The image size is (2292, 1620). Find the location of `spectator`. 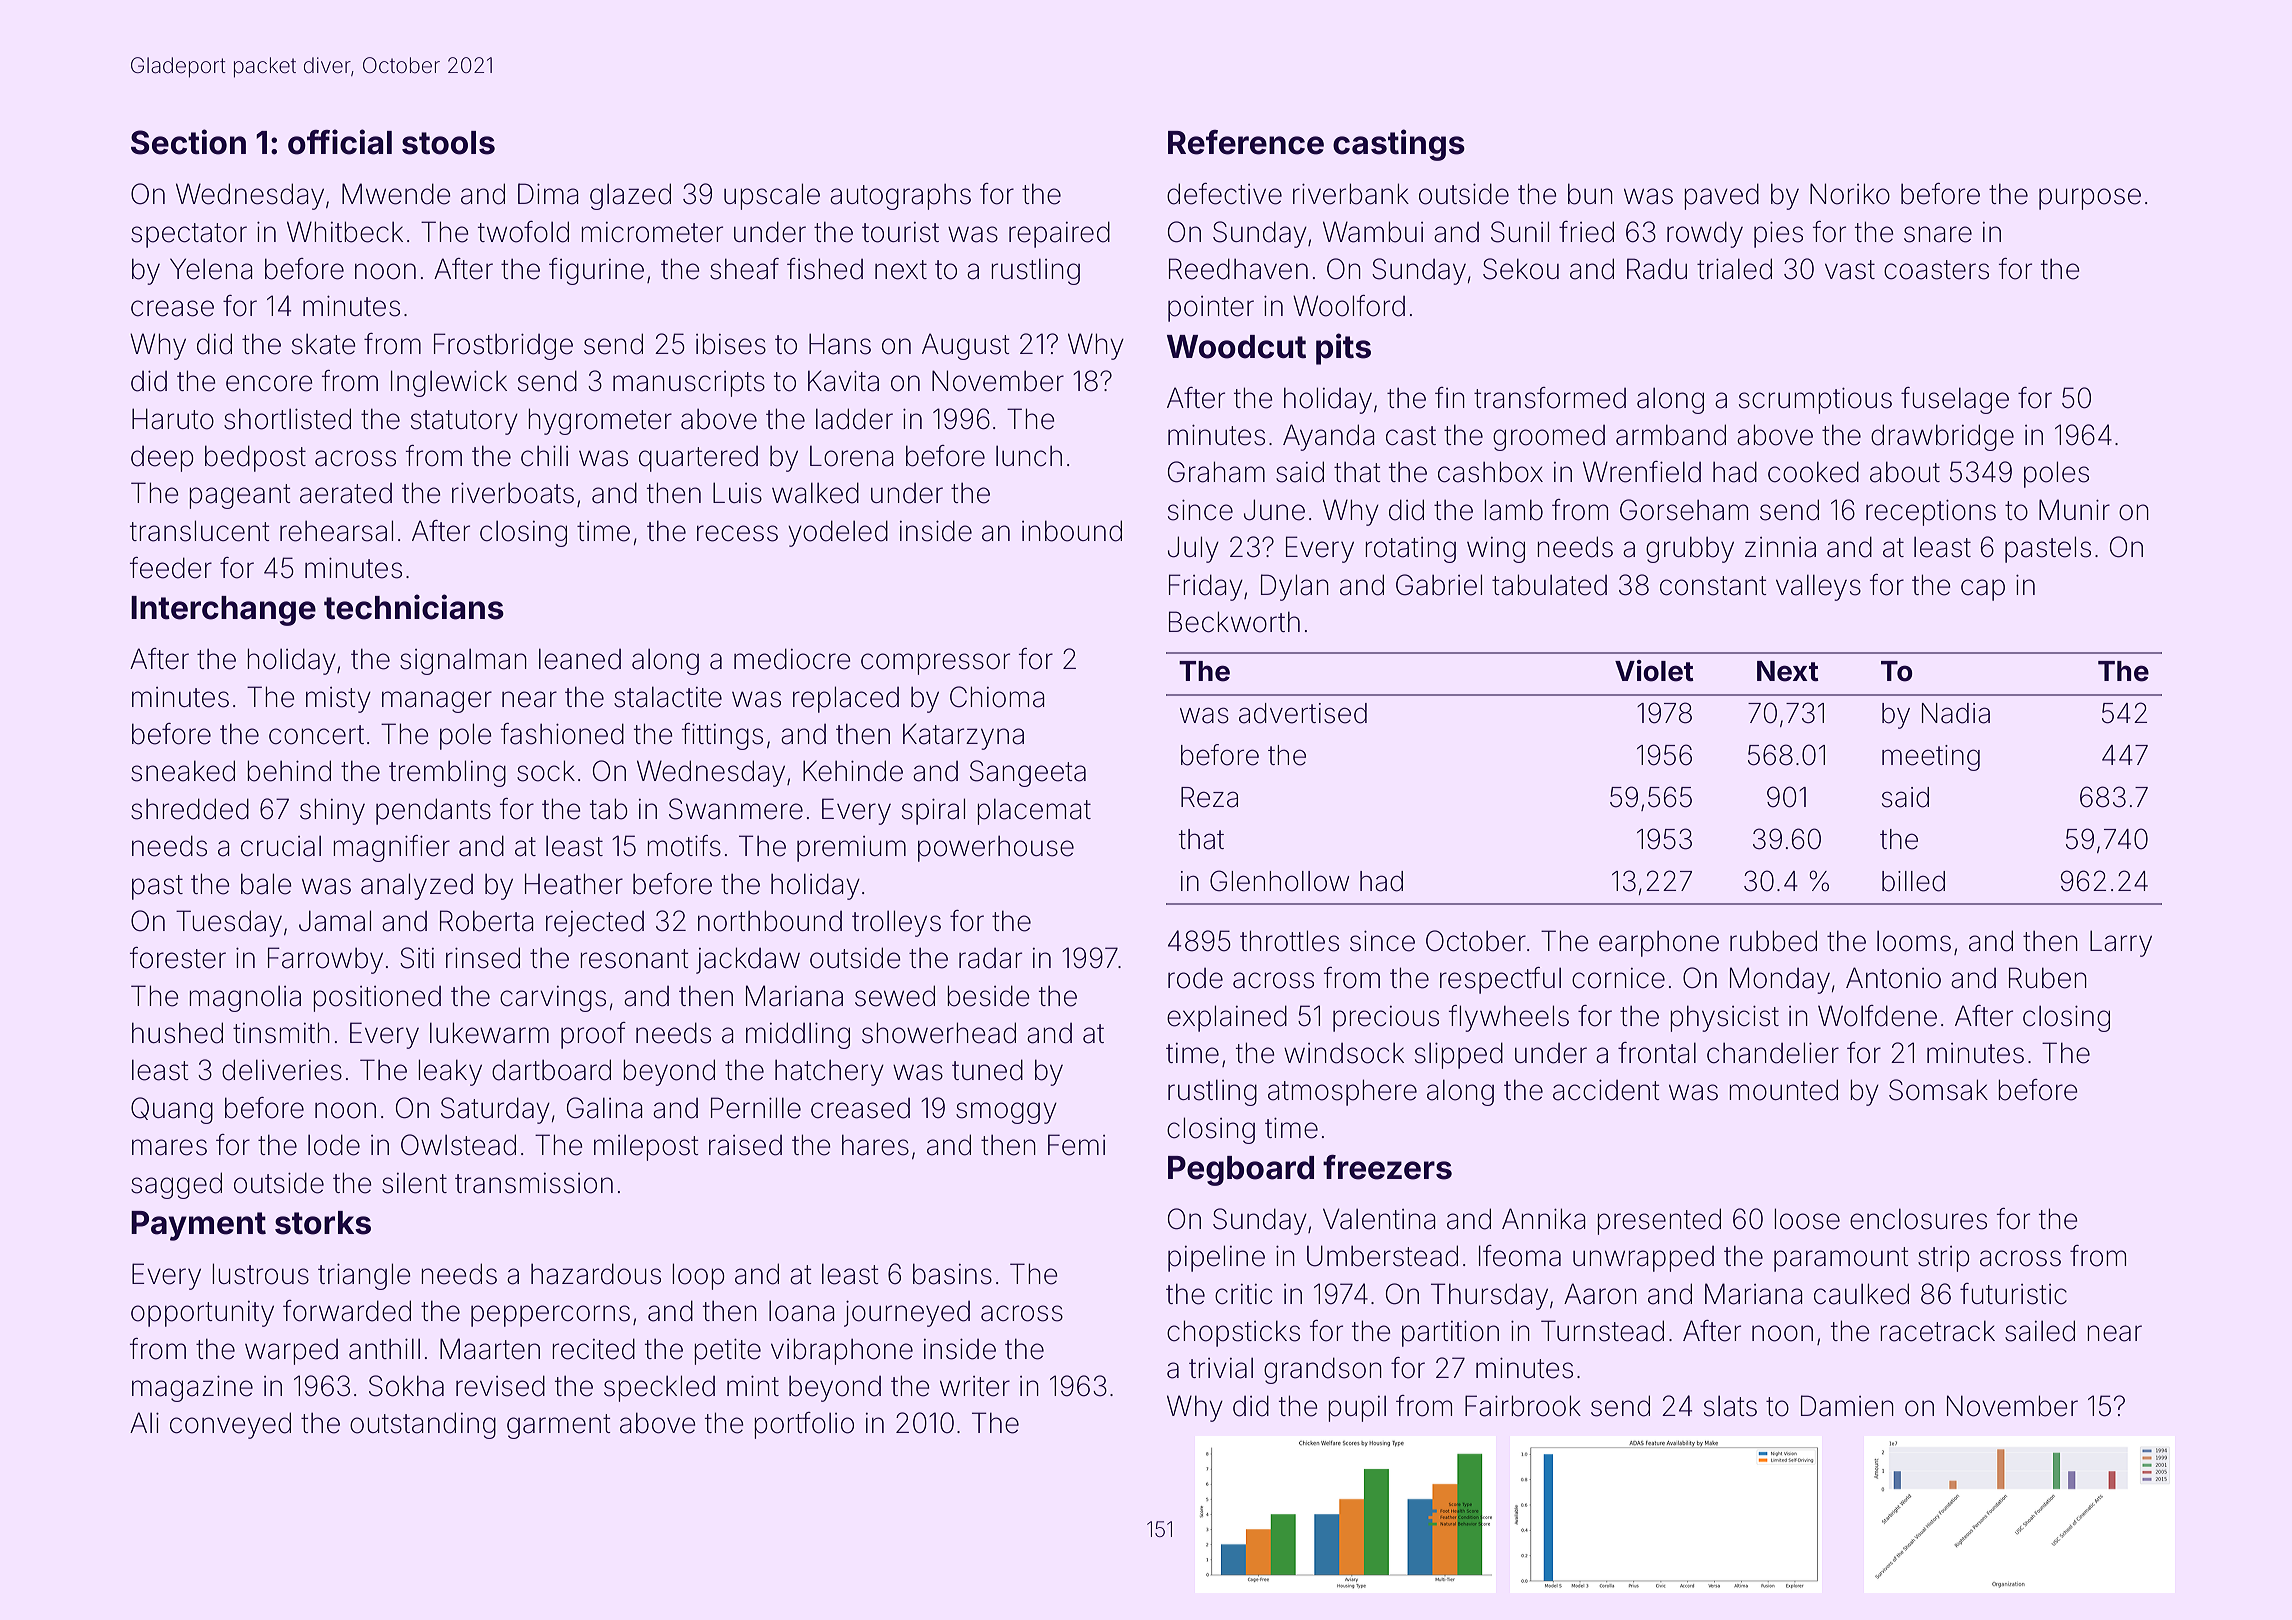

spectator is located at coordinates (189, 235).
